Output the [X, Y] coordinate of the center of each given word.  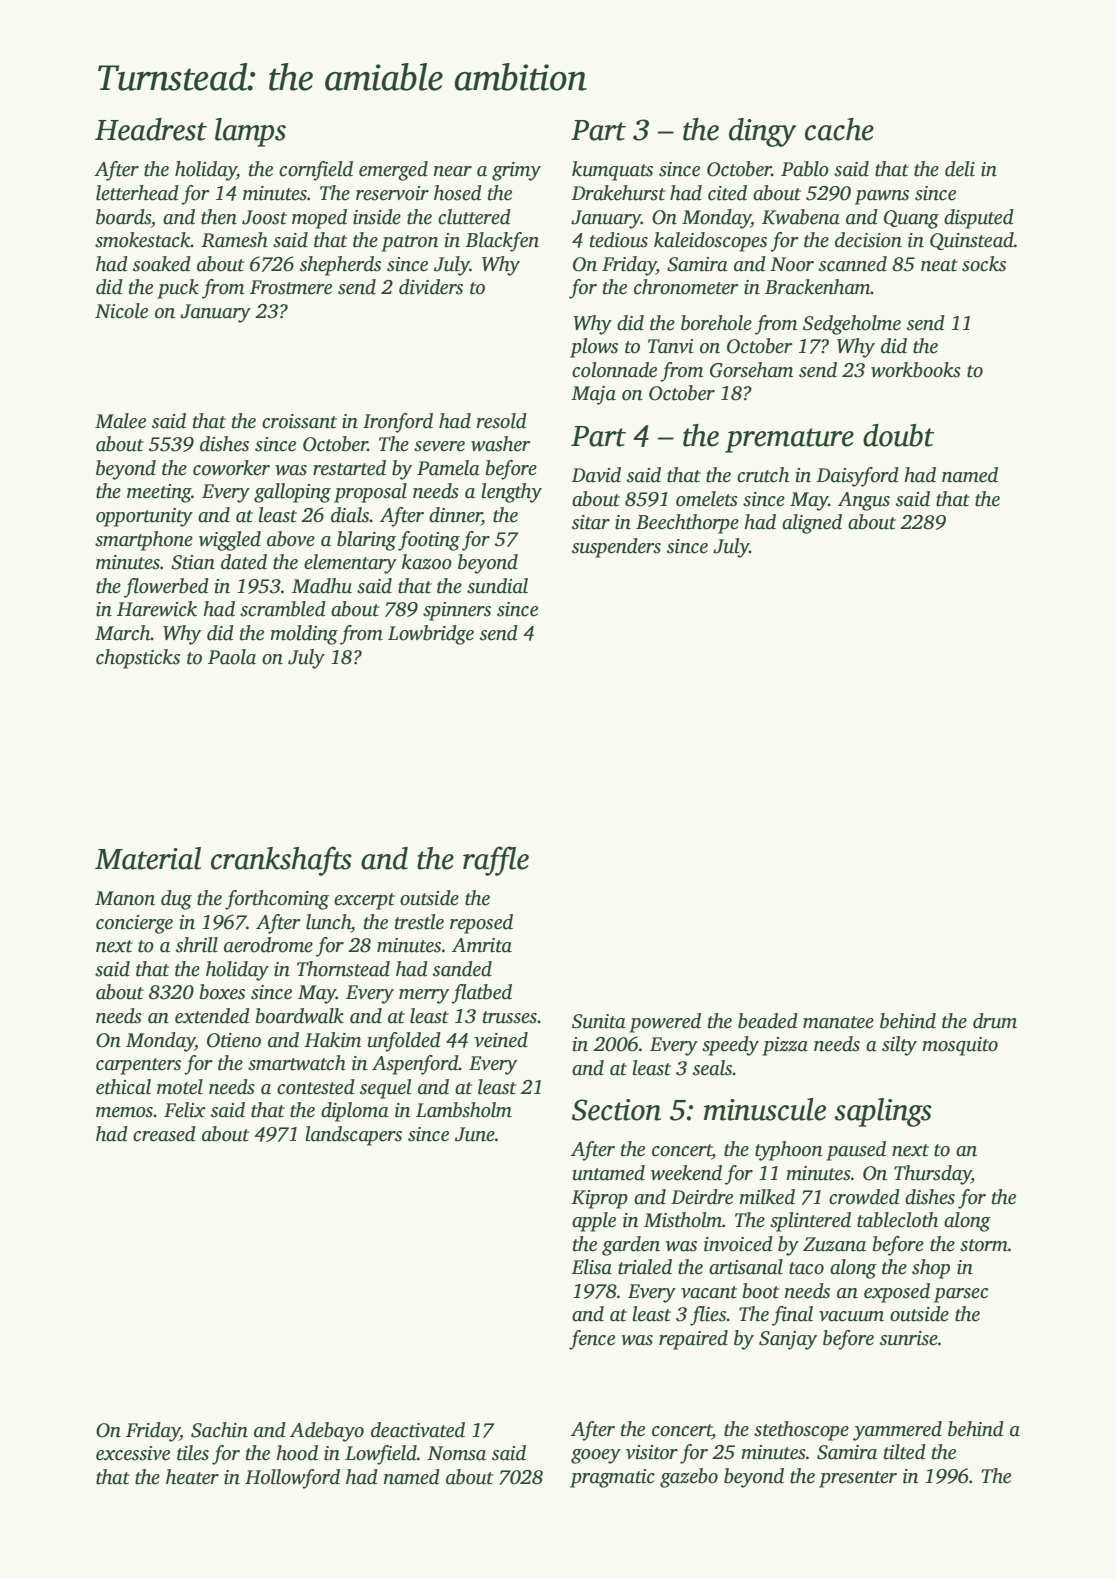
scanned [853, 264]
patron [409, 243]
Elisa [591, 1267]
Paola [232, 657]
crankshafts [281, 861]
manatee [838, 1022]
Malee [120, 421]
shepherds [340, 266]
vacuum [851, 1316]
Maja [593, 395]
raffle [496, 861]
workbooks [916, 370]
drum [995, 1021]
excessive [133, 1453]
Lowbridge [431, 635]
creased [164, 1134]
